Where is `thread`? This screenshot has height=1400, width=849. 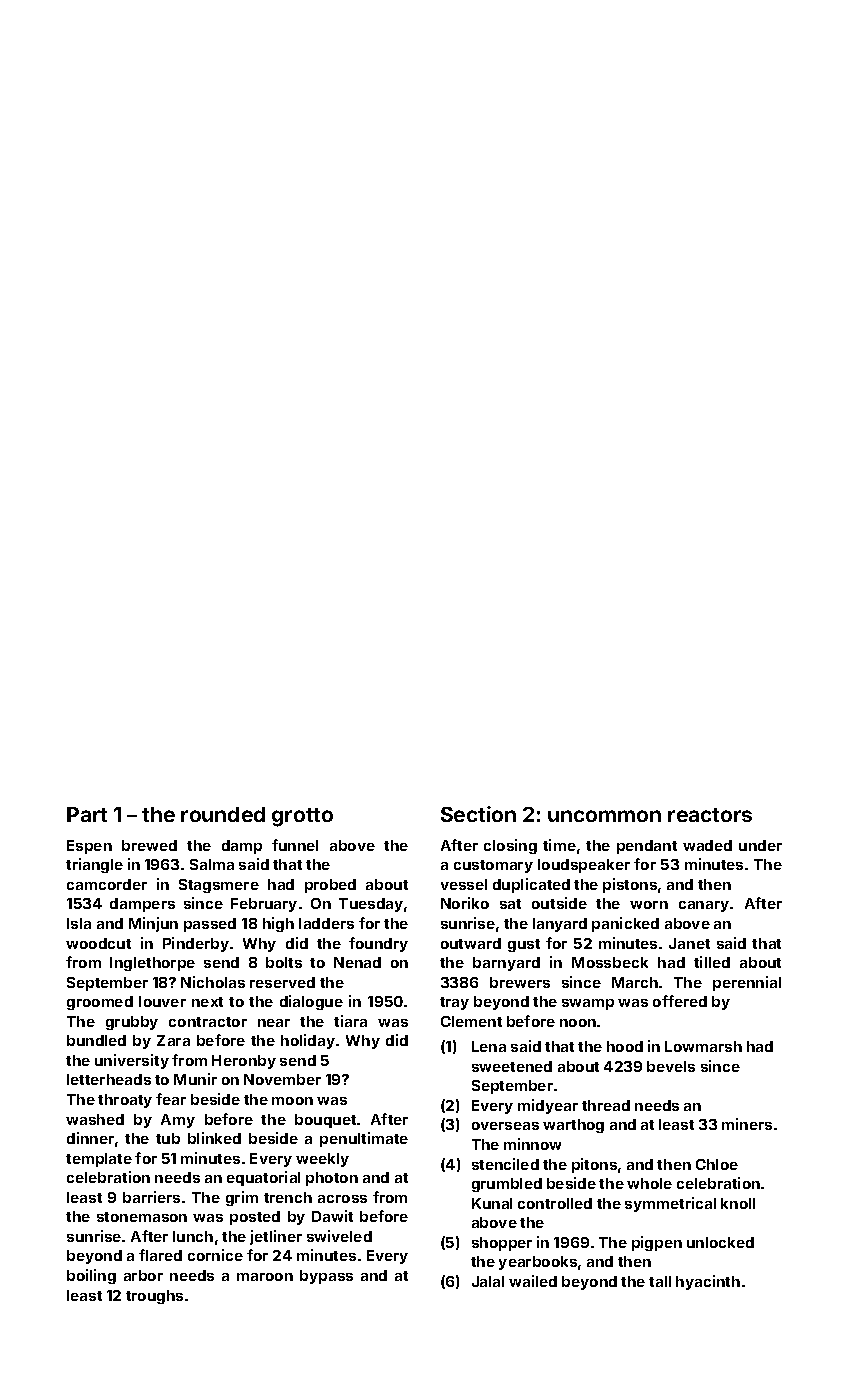
thread is located at coordinates (606, 1105).
